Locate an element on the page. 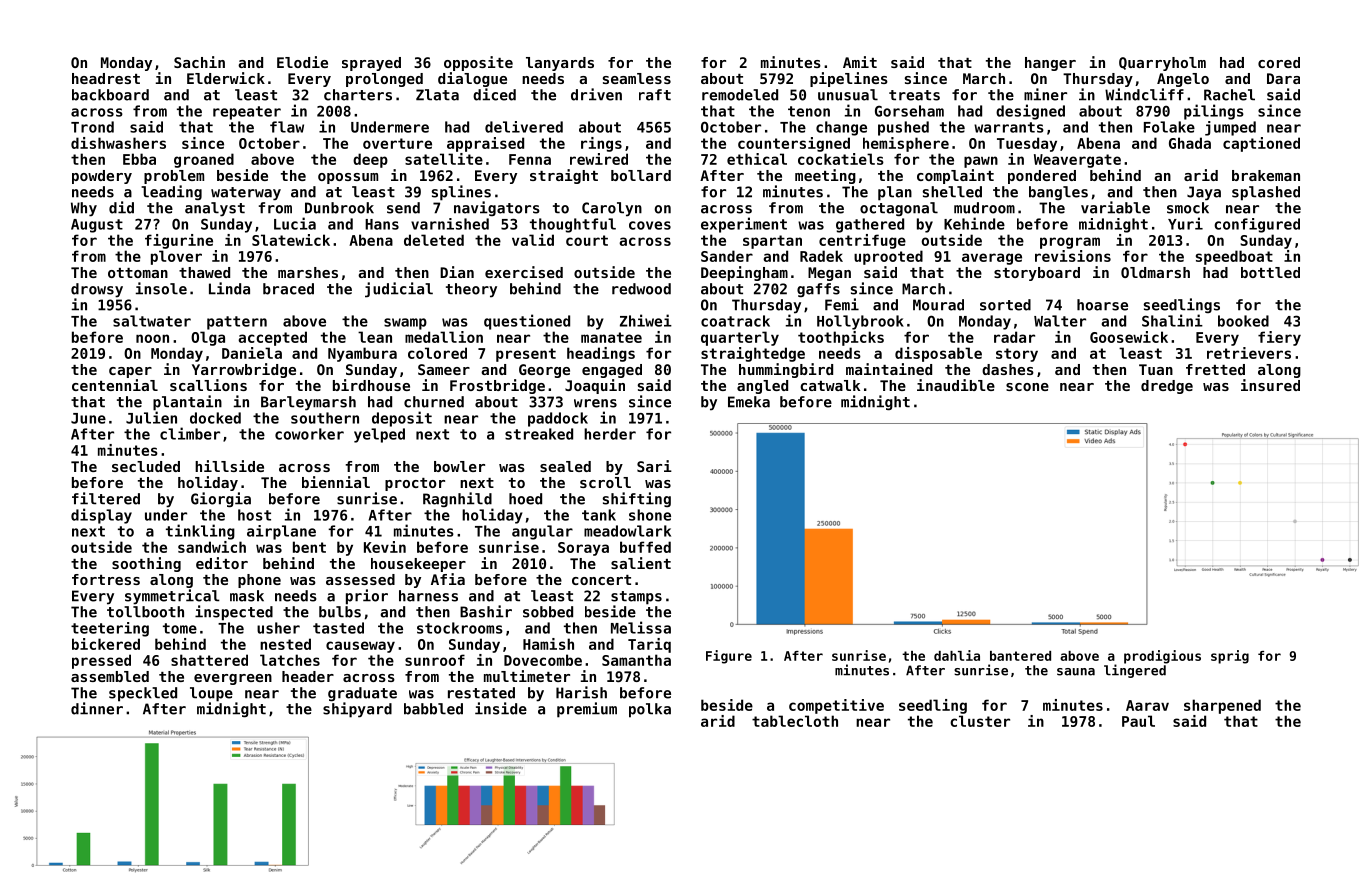 The width and height of the document is (1372, 887). shipyard is located at coordinates (357, 710).
